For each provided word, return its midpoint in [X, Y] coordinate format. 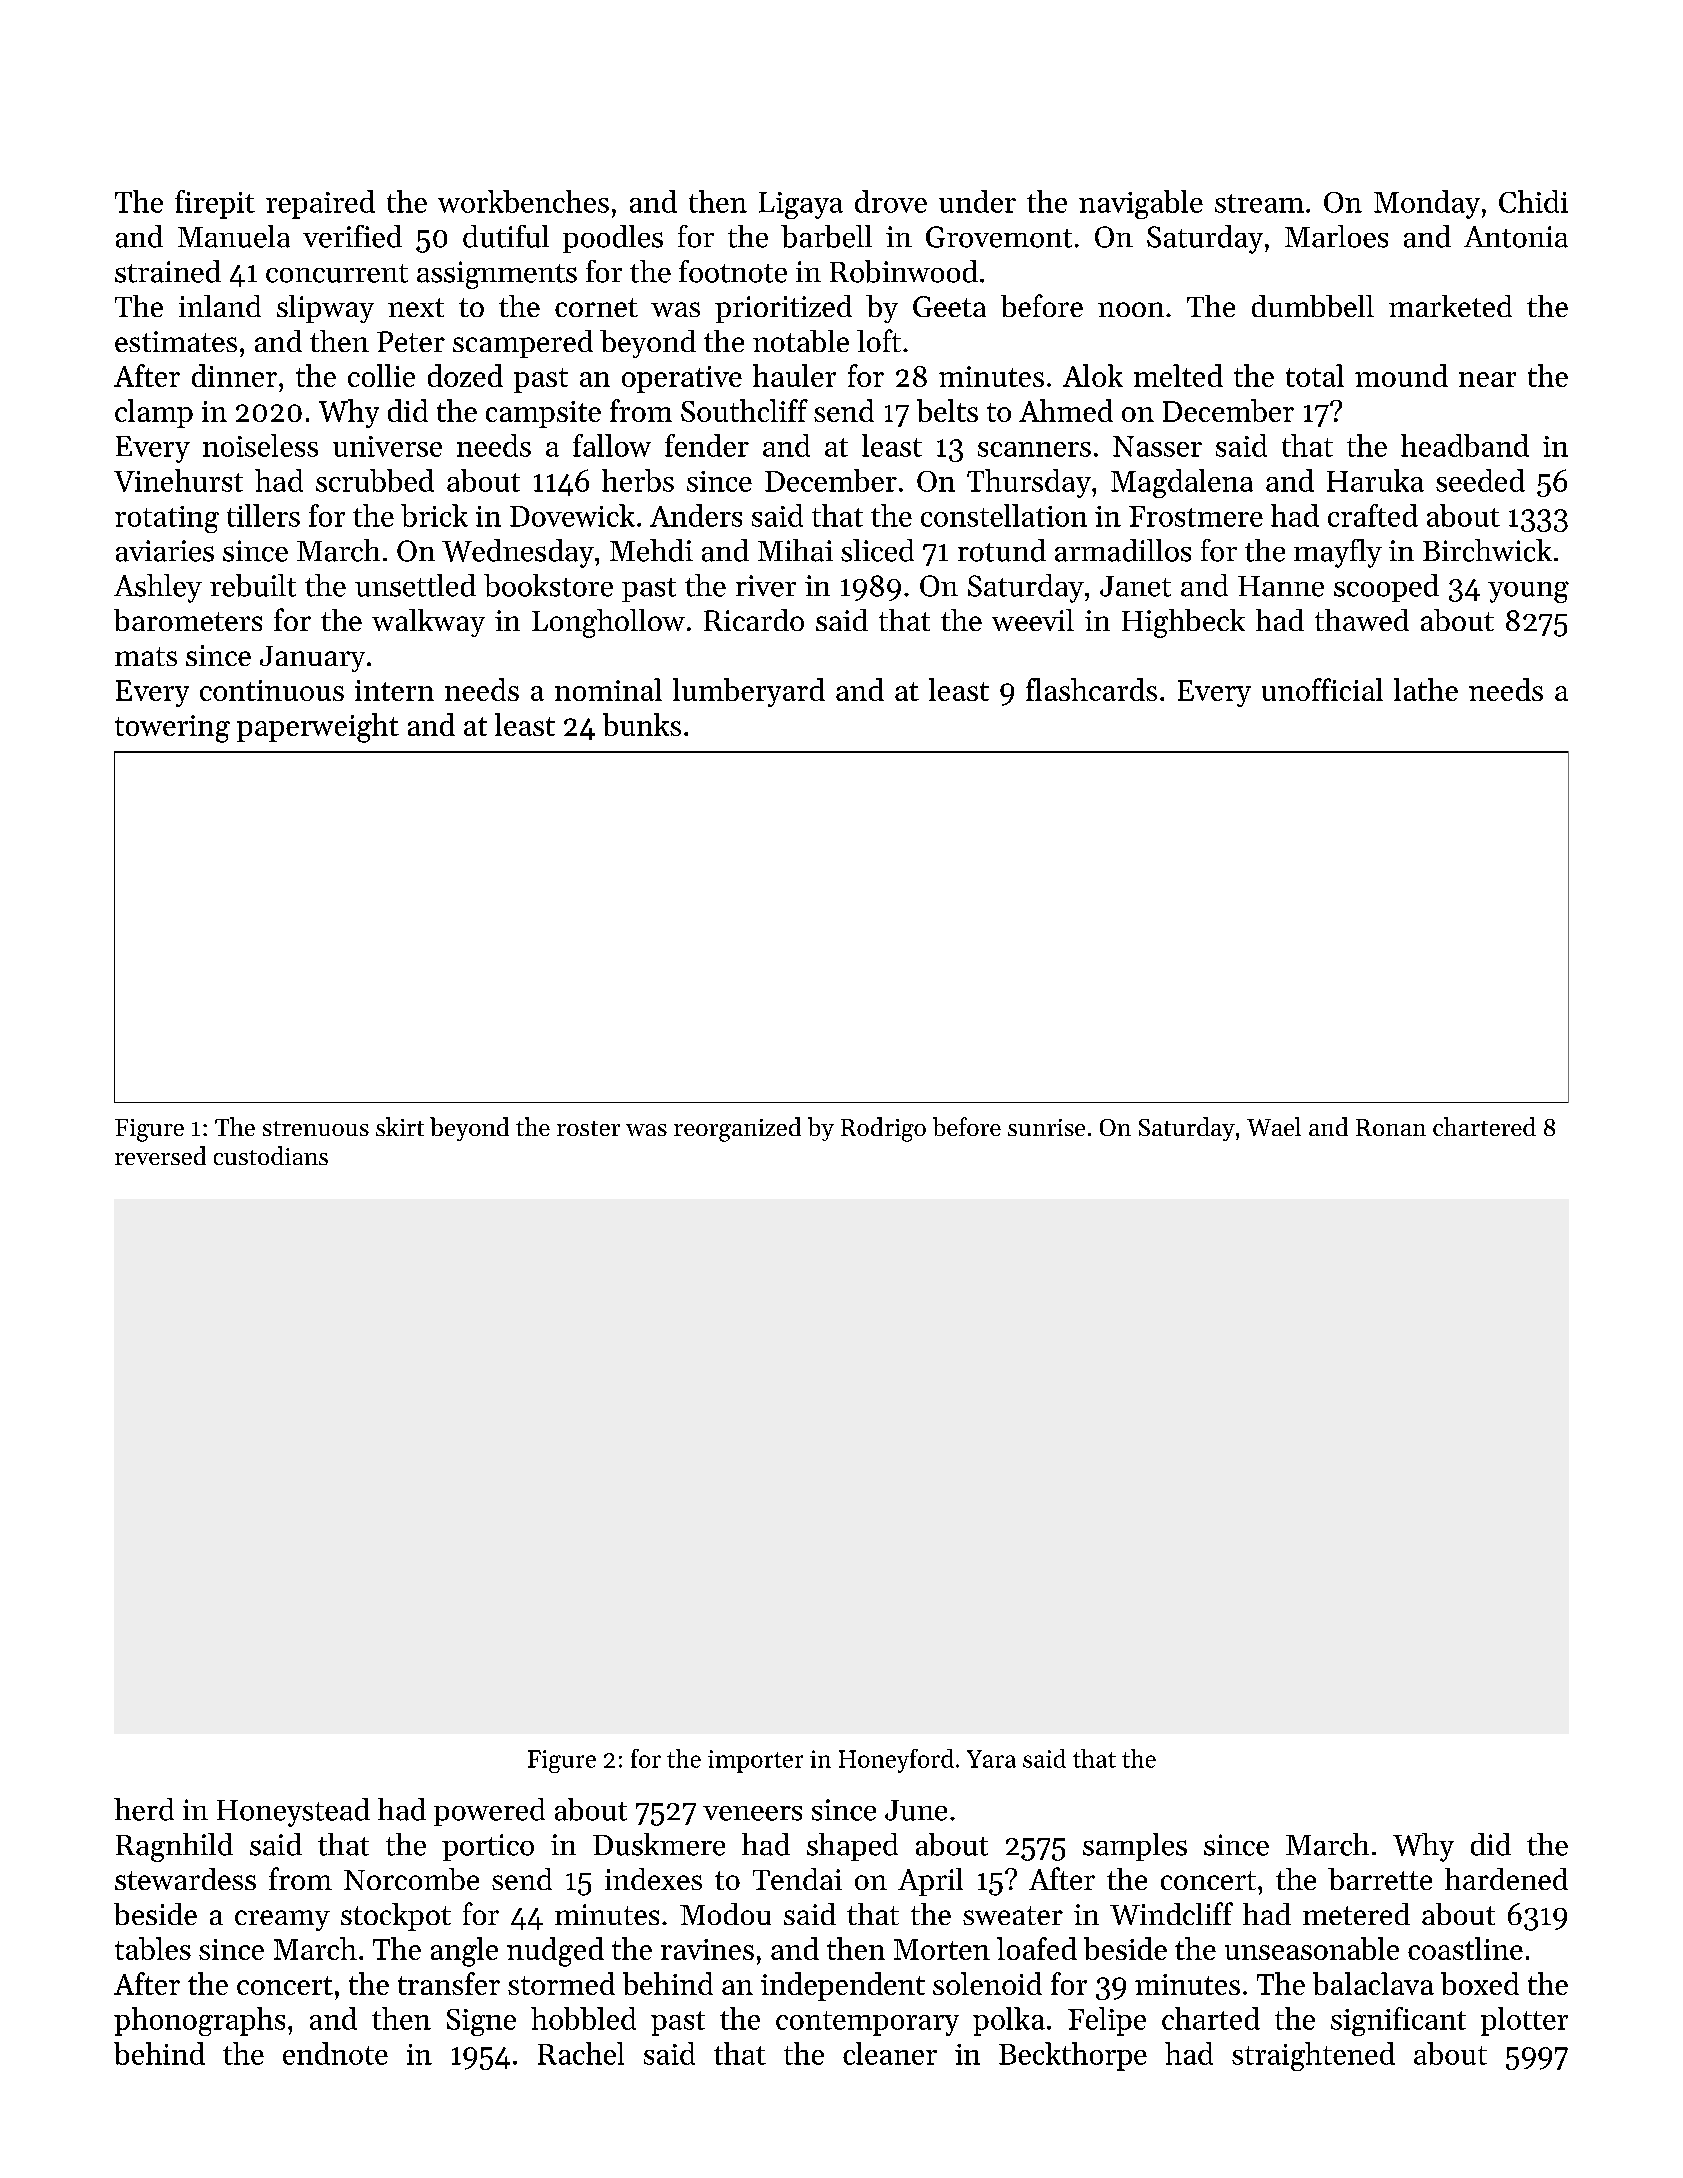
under [977, 201]
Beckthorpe [1073, 2056]
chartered [1484, 1126]
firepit [215, 204]
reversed [160, 1155]
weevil [1033, 620]
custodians [271, 1155]
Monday [1427, 204]
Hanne [1281, 586]
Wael [1274, 1126]
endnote [335, 2053]
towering [172, 729]
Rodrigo [883, 1129]
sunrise [1046, 1127]
